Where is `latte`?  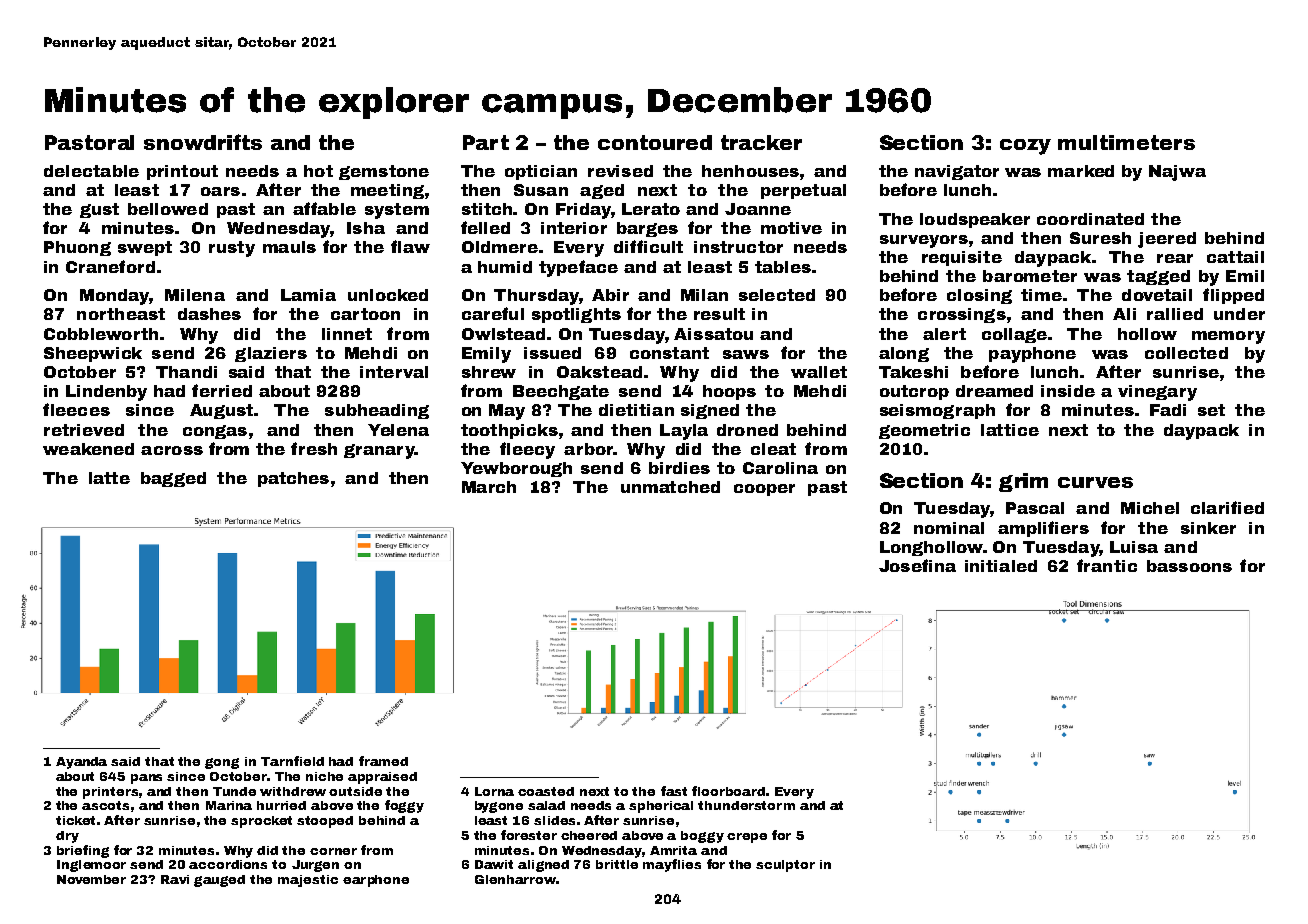 latte is located at coordinates (109, 478).
